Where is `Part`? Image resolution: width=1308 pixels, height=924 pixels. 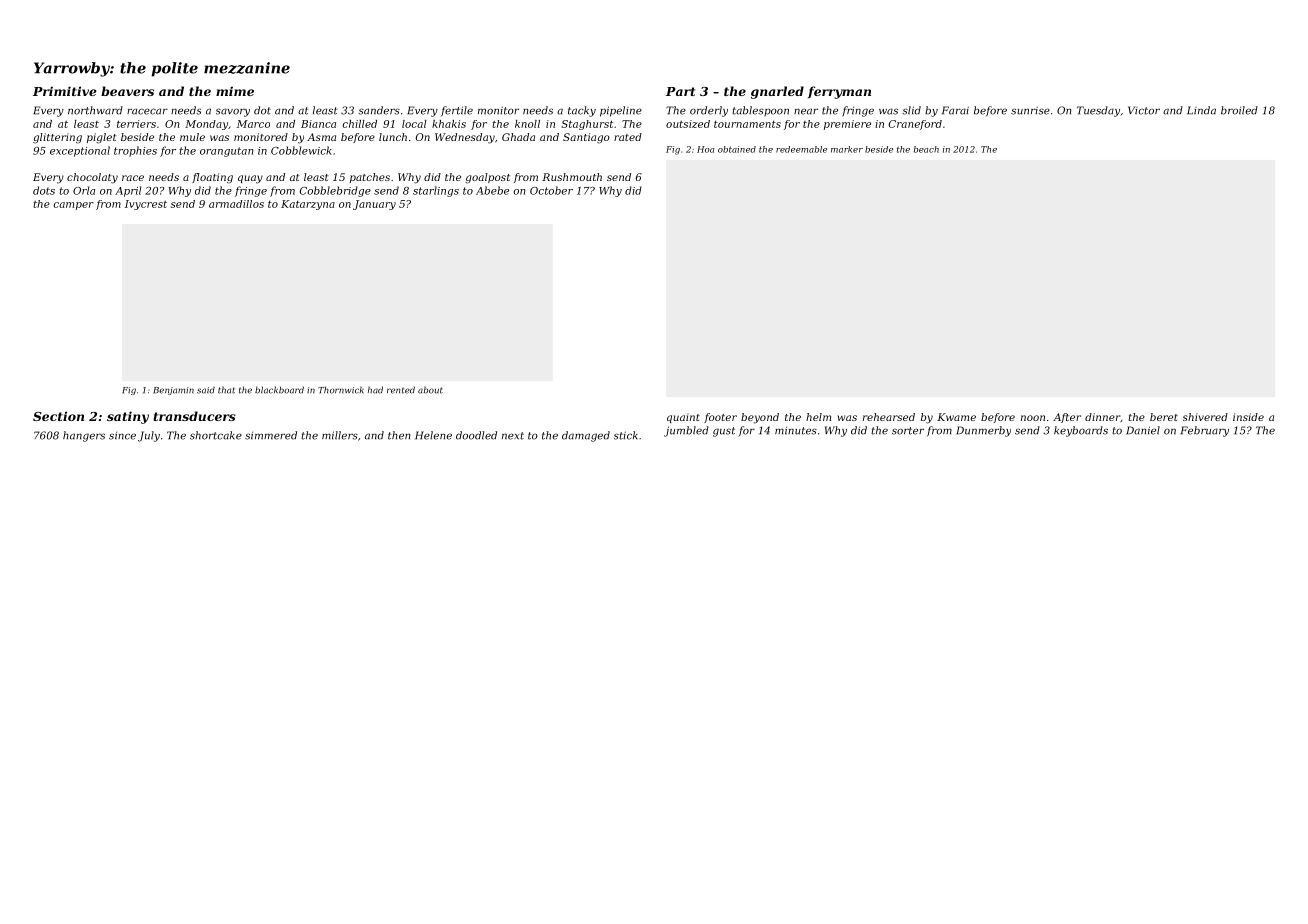 Part is located at coordinates (680, 91).
